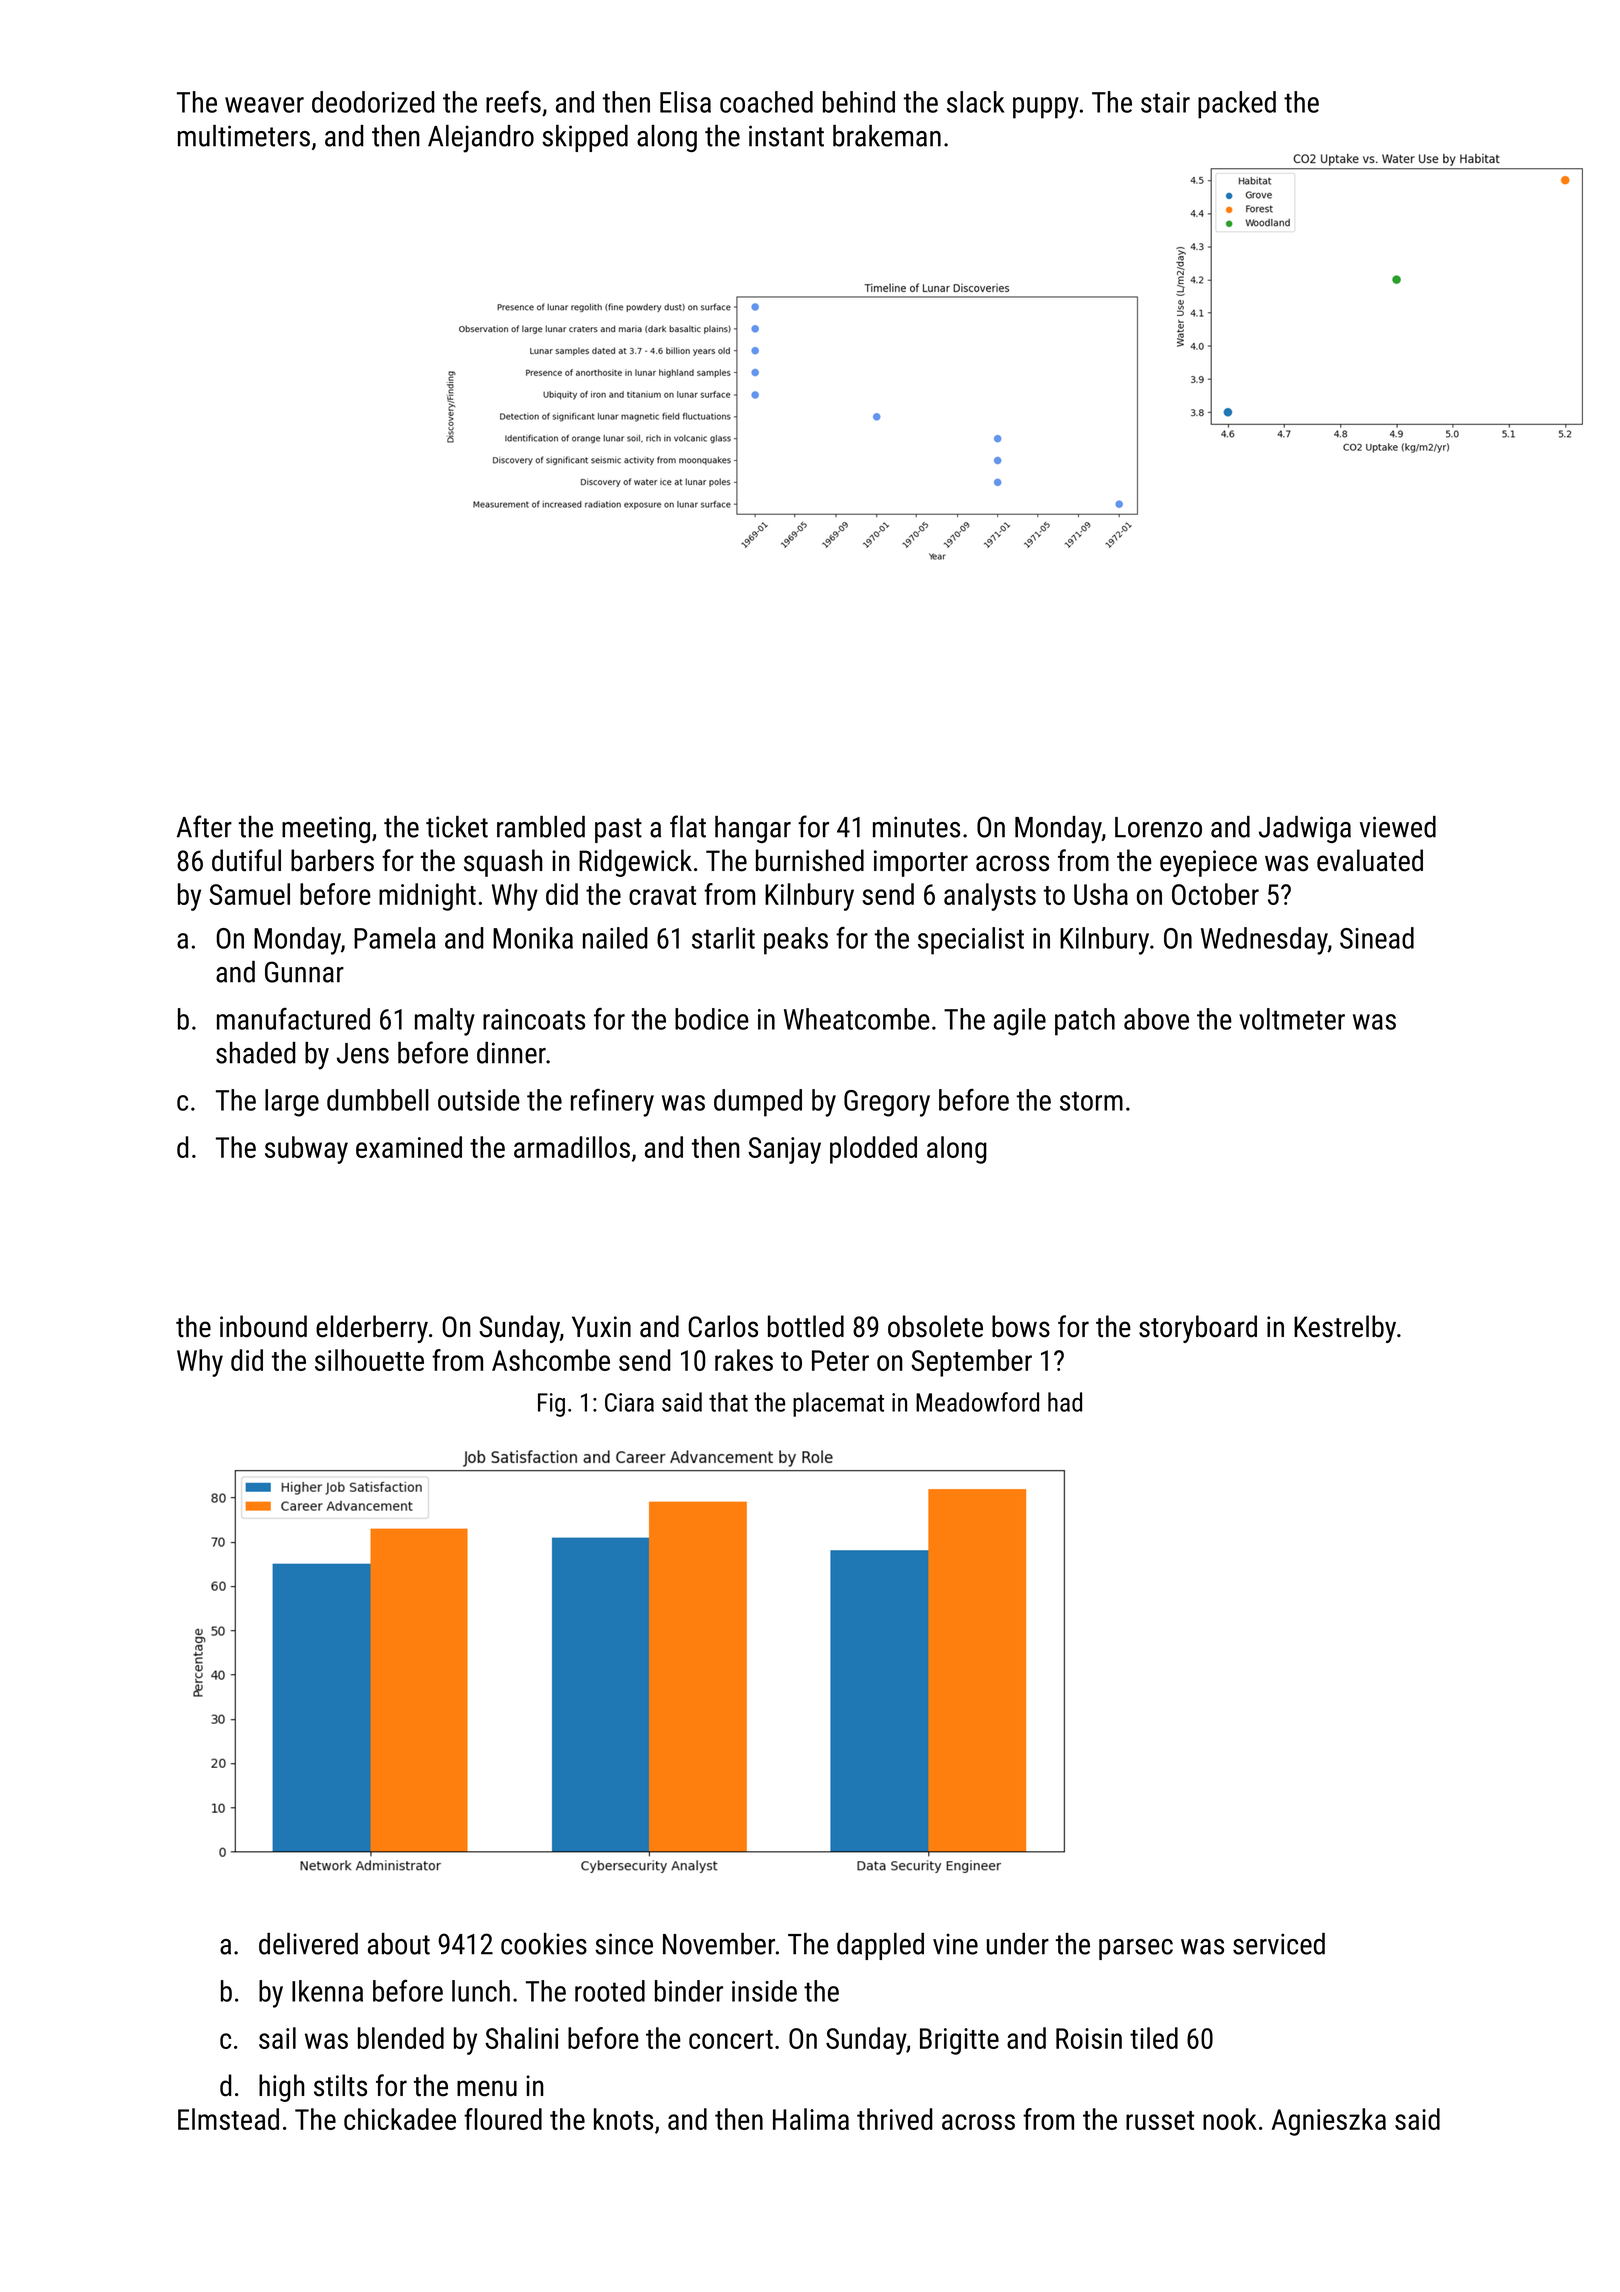 Image resolution: width=1620 pixels, height=2292 pixels. I want to click on meeting, so click(326, 829).
